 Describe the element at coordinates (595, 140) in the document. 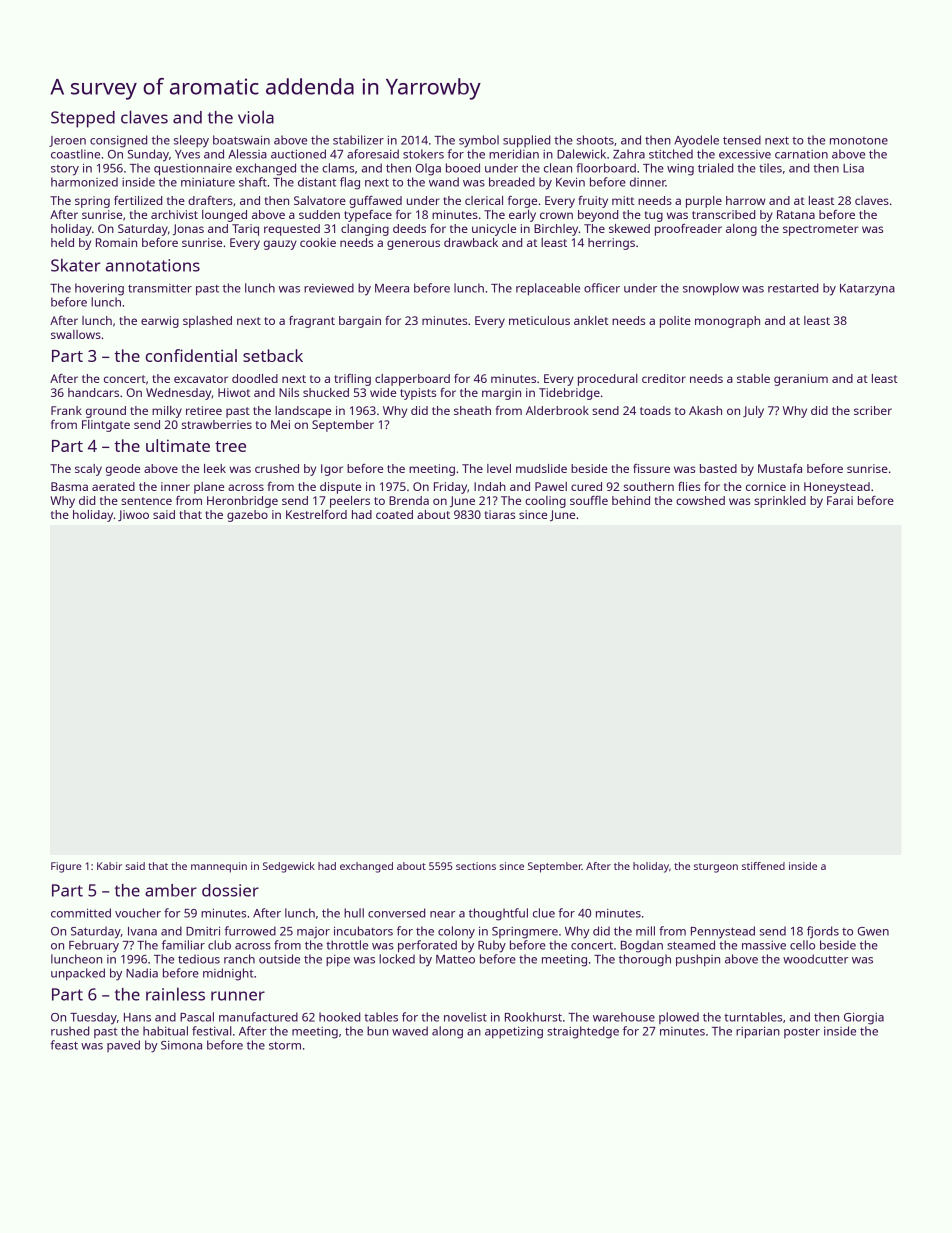

I see `shoots` at that location.
